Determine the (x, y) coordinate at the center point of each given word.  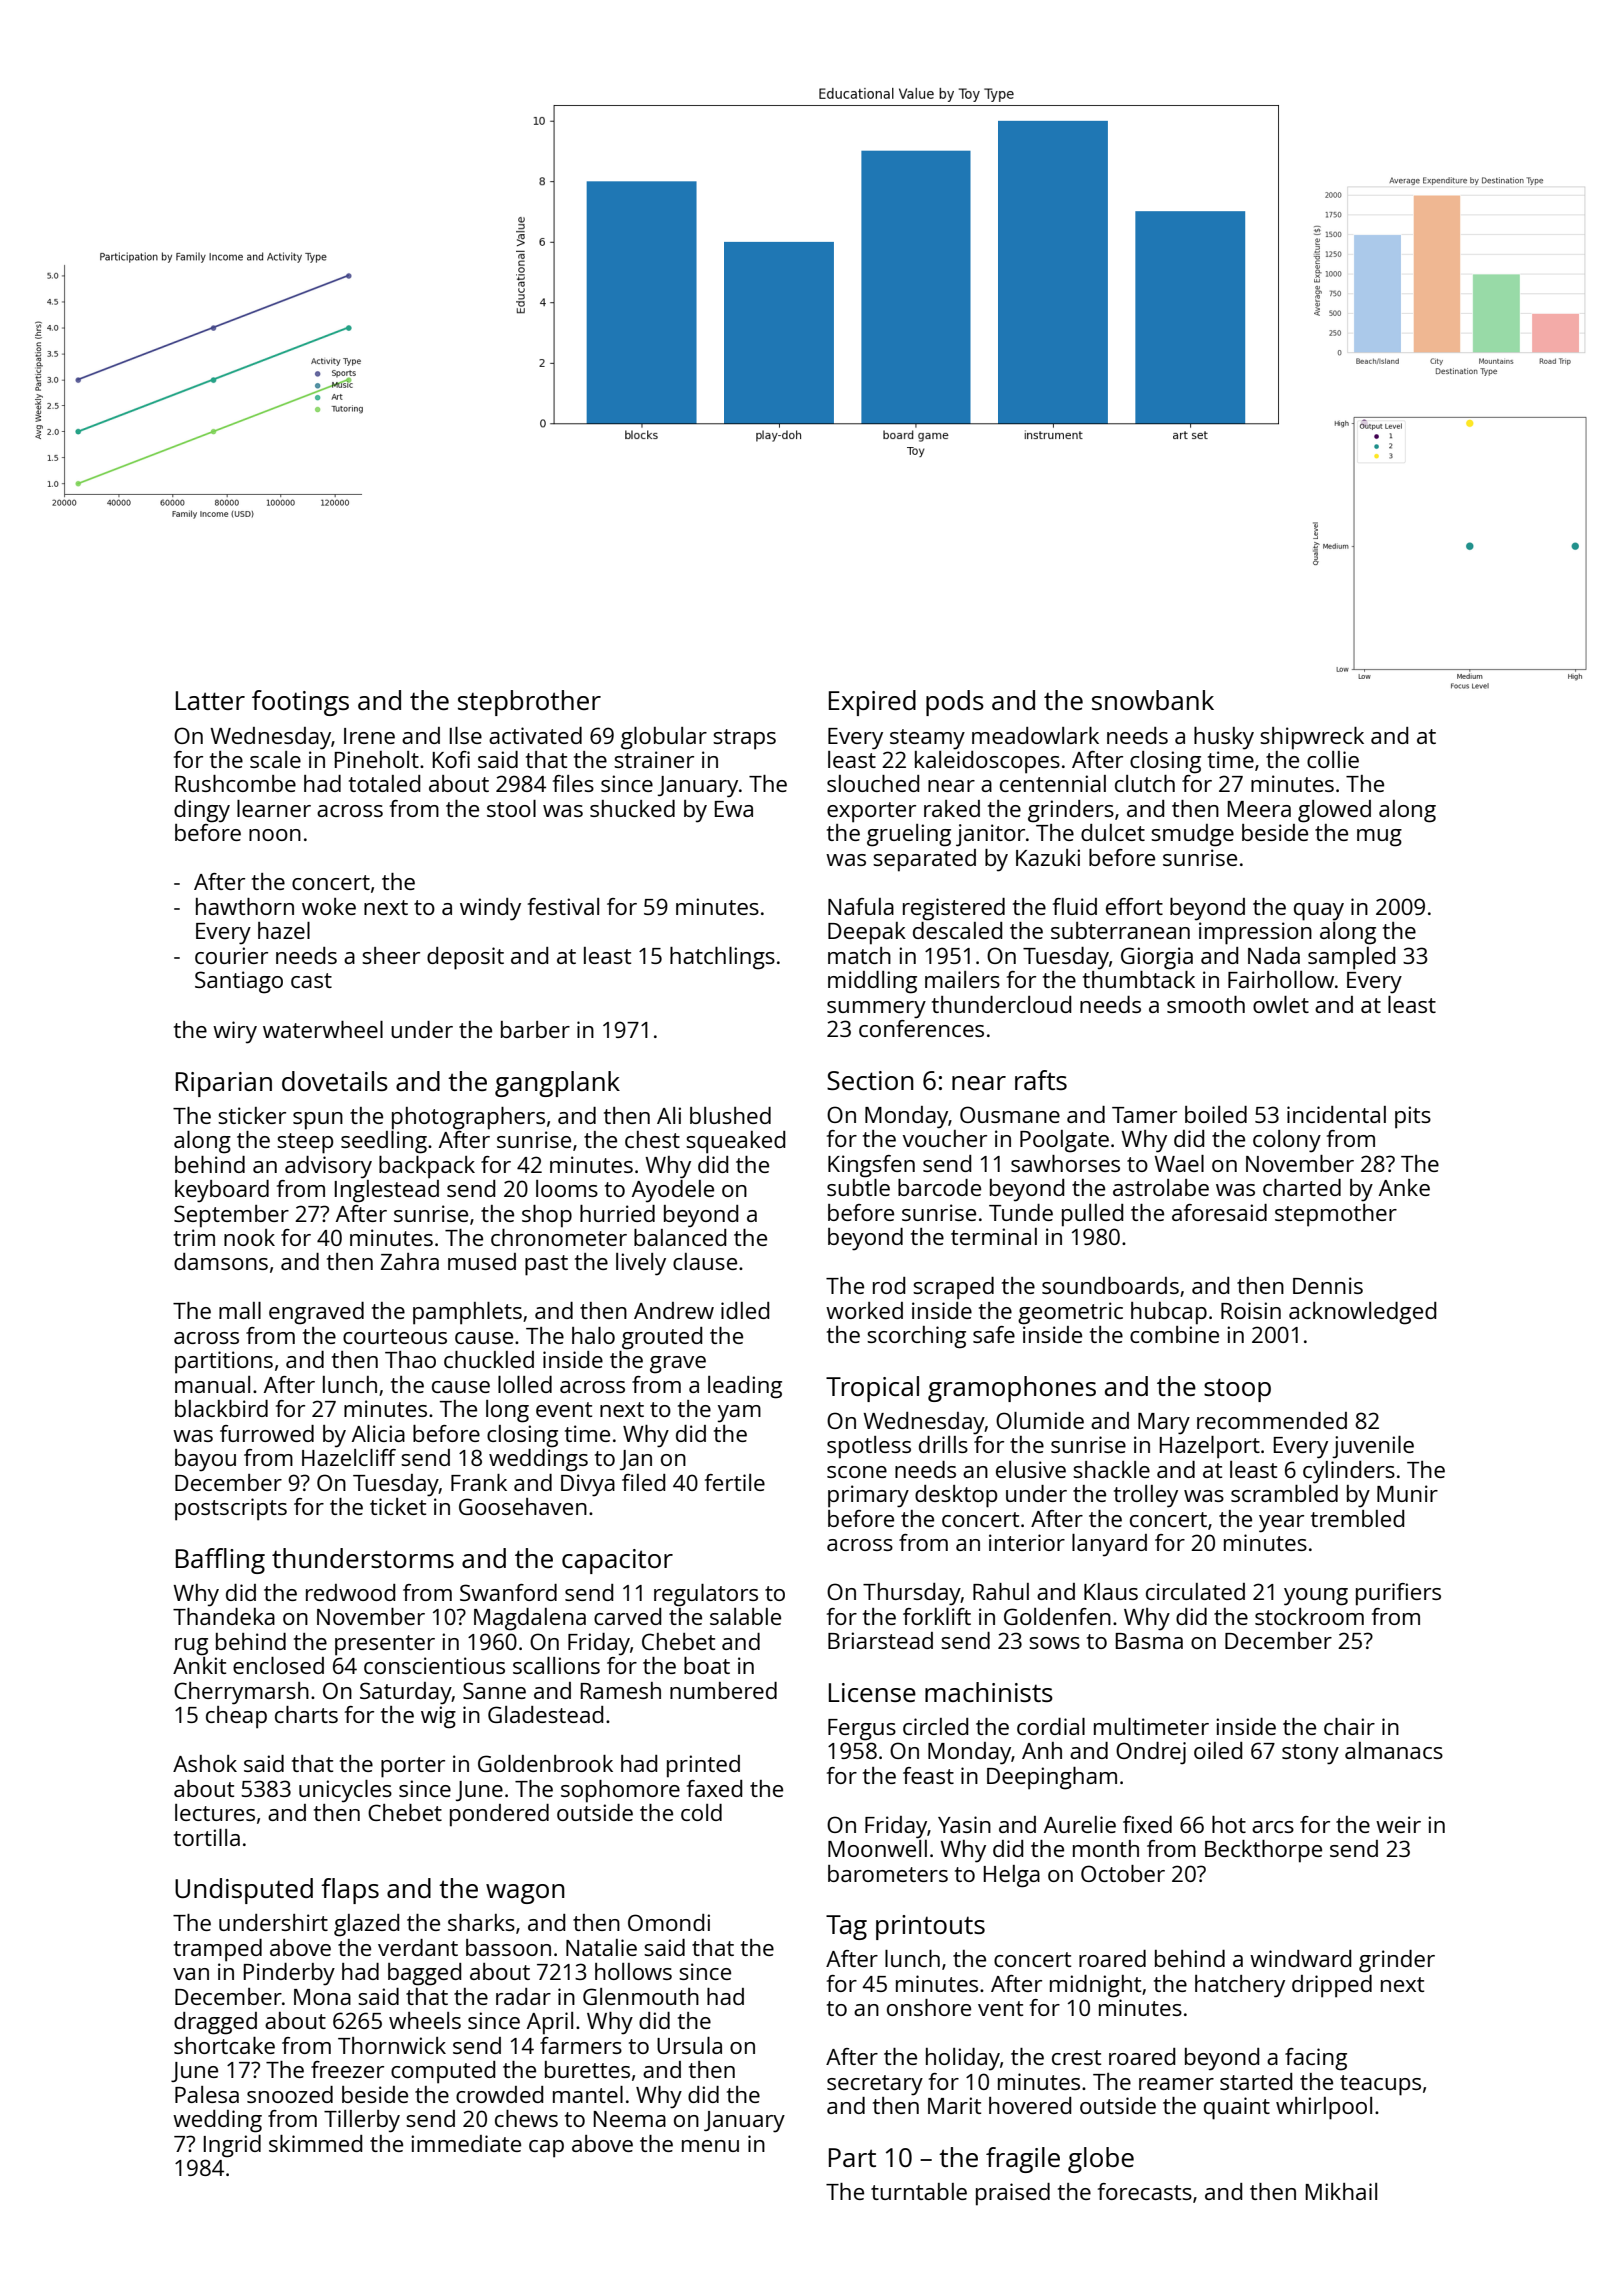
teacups (1380, 2085)
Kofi (451, 759)
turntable (919, 2191)
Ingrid (232, 2146)
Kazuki (1048, 857)
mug (1379, 838)
